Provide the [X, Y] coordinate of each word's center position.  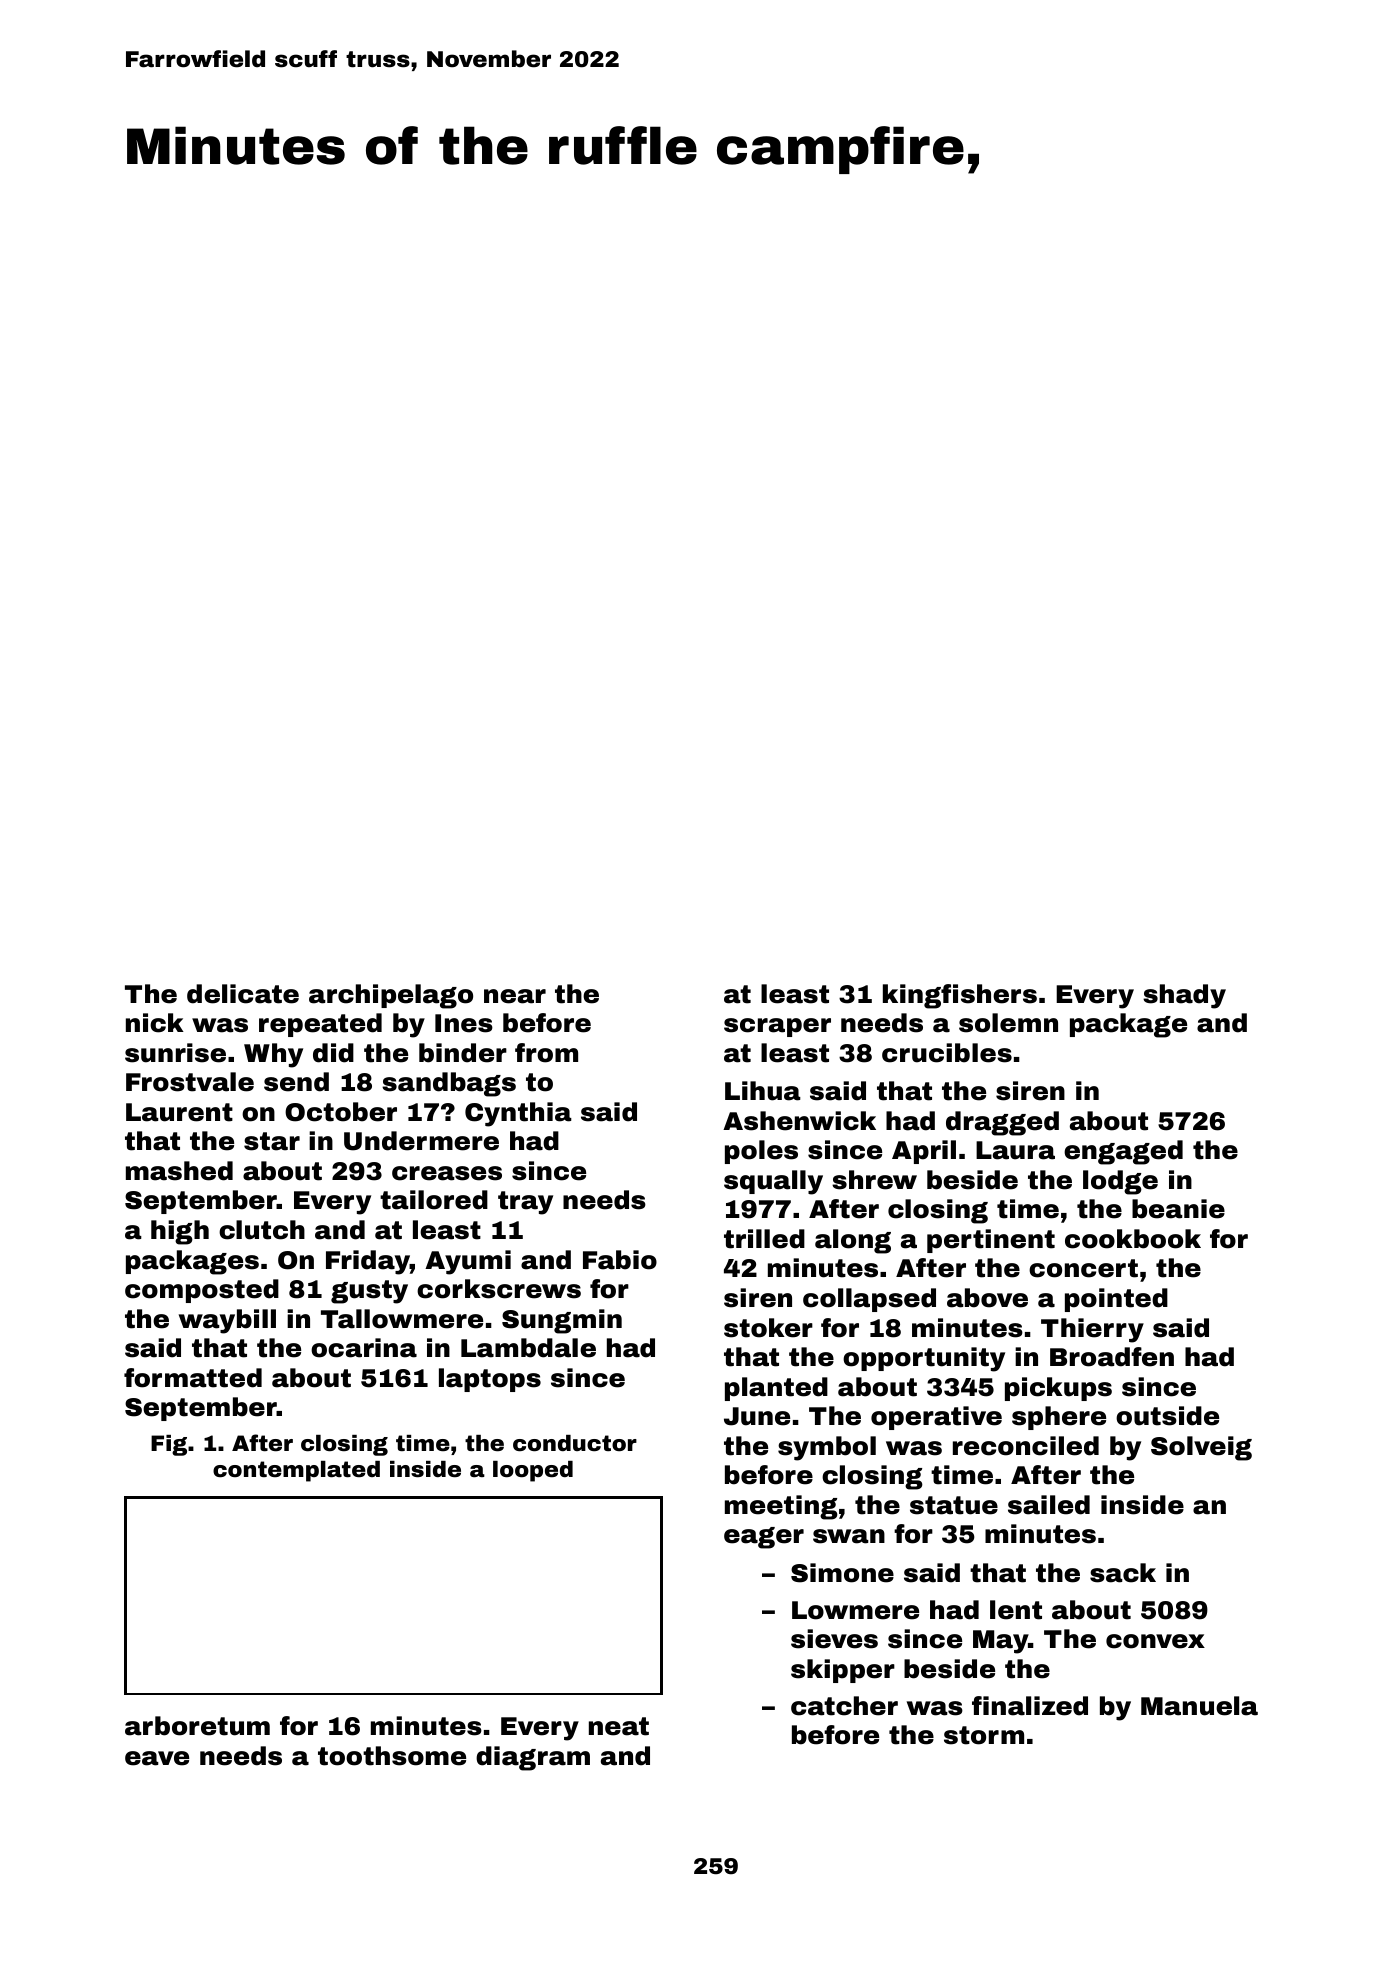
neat [619, 1726]
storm [984, 1735]
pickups [1058, 1389]
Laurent [179, 1112]
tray [525, 1203]
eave [157, 1758]
